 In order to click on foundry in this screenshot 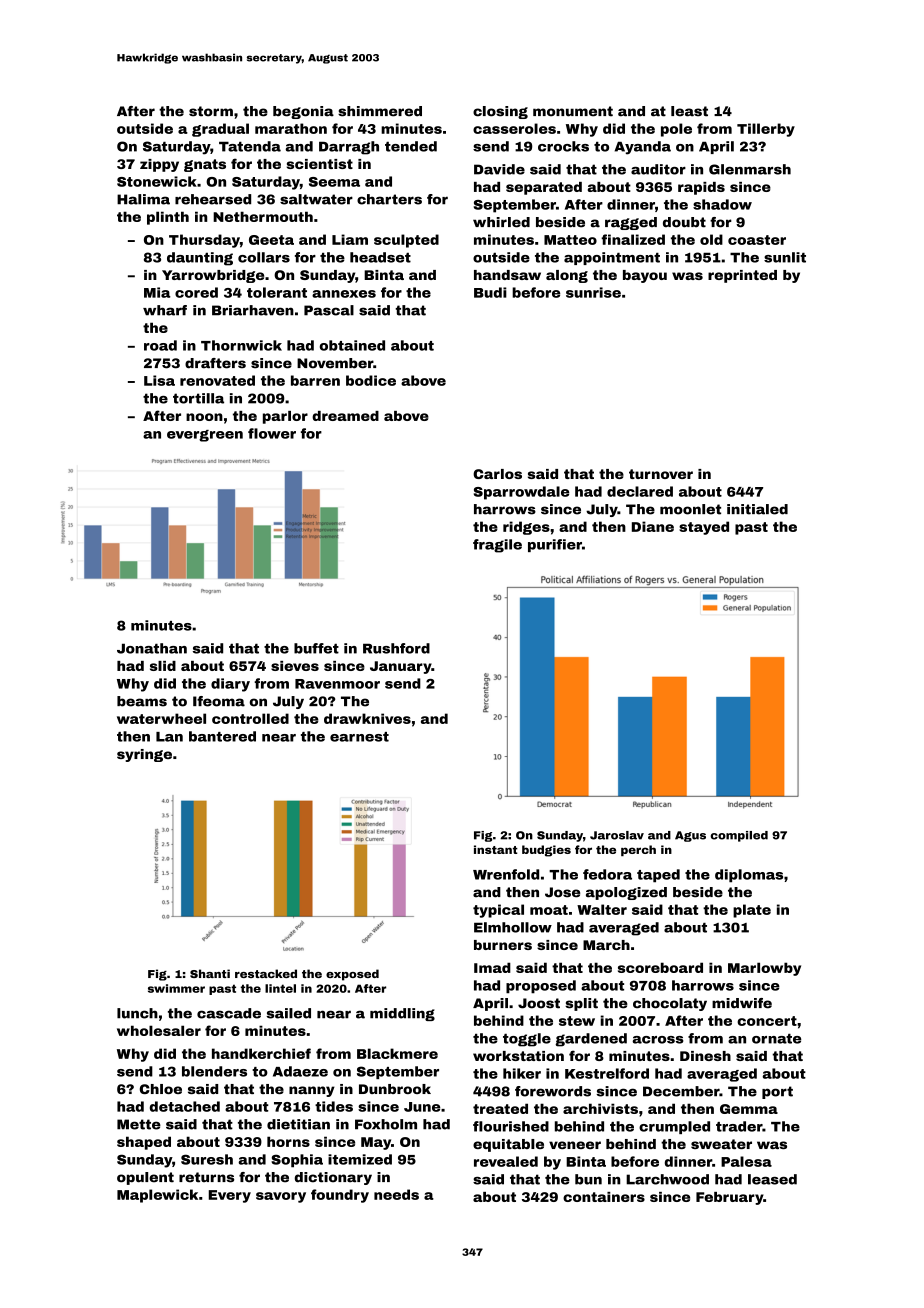, I will do `click(340, 1196)`.
